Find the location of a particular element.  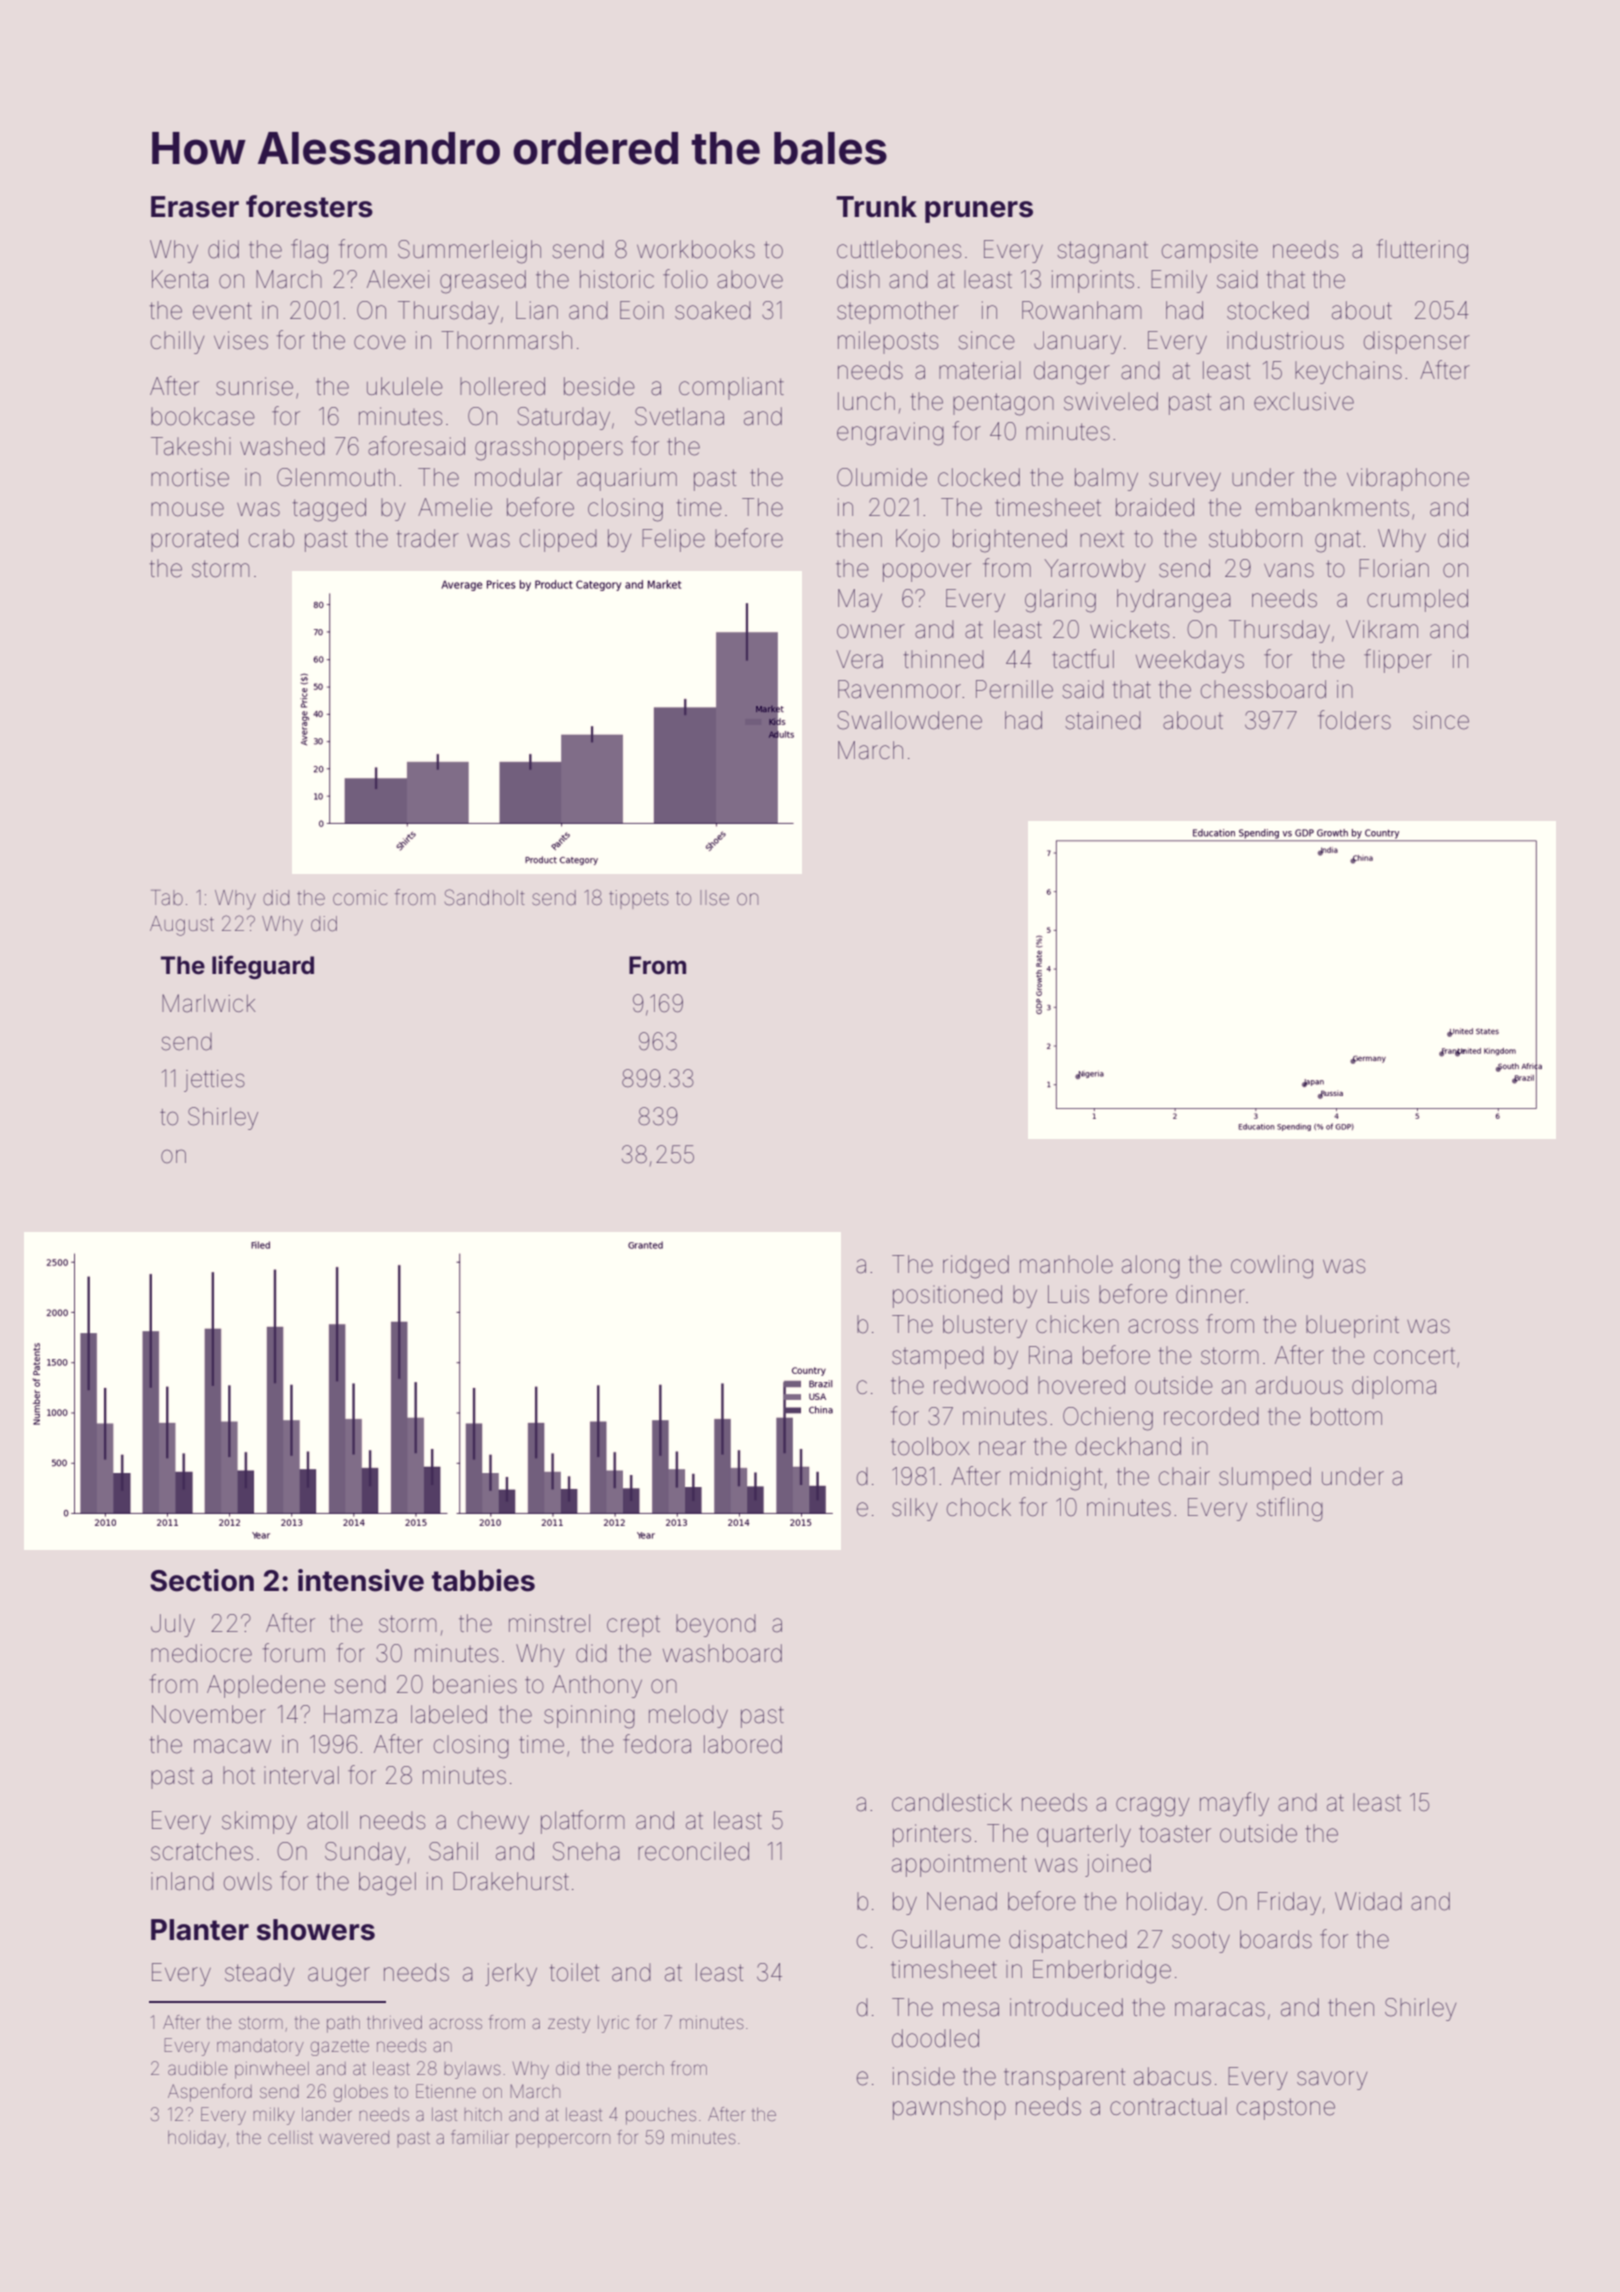

pawnshop is located at coordinates (949, 2108).
